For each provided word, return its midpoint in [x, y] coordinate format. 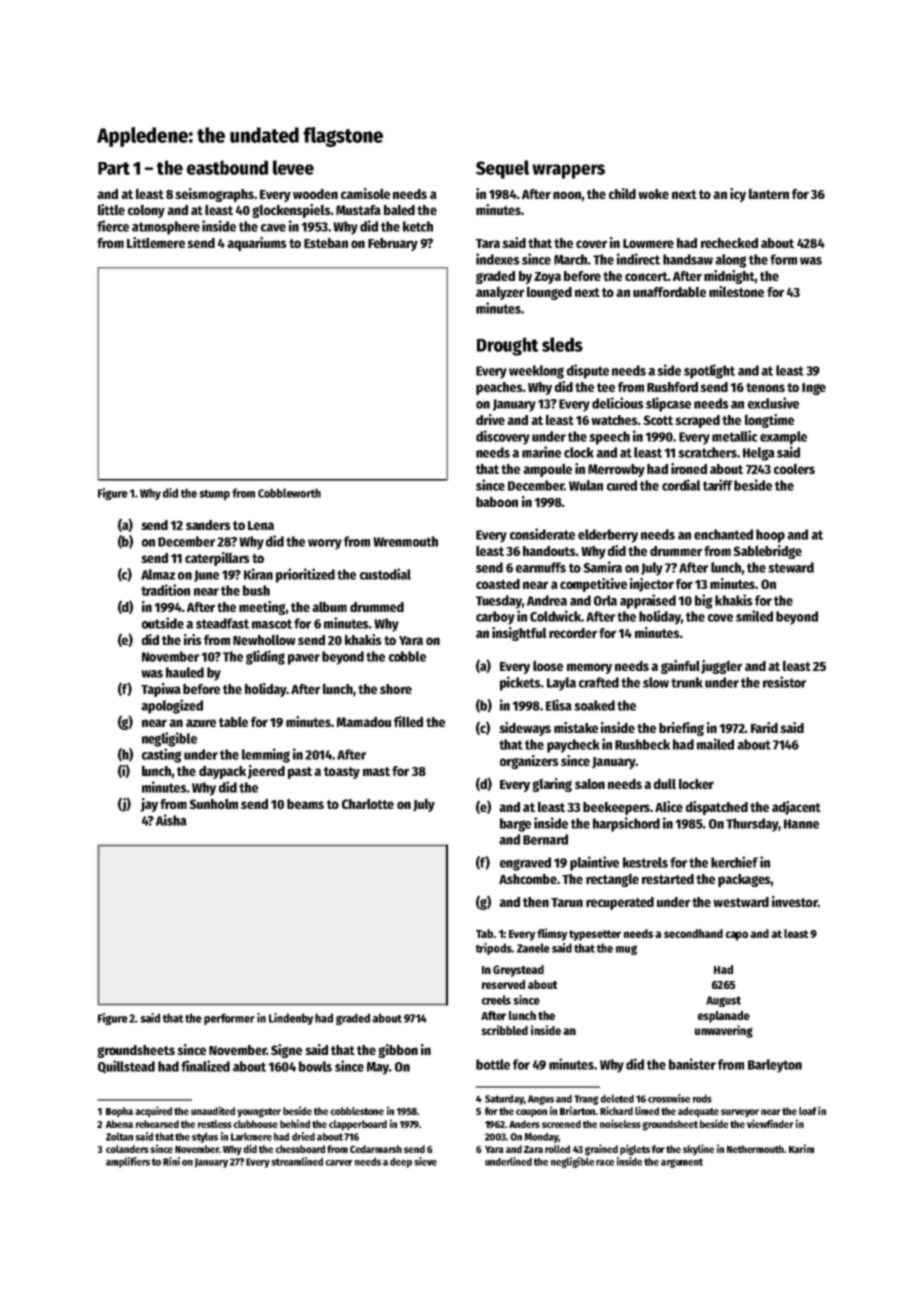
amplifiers [128, 1162]
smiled [754, 616]
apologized [172, 706]
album [329, 607]
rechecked [729, 243]
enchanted [723, 534]
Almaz [158, 574]
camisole [365, 193]
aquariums [257, 244]
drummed [377, 607]
